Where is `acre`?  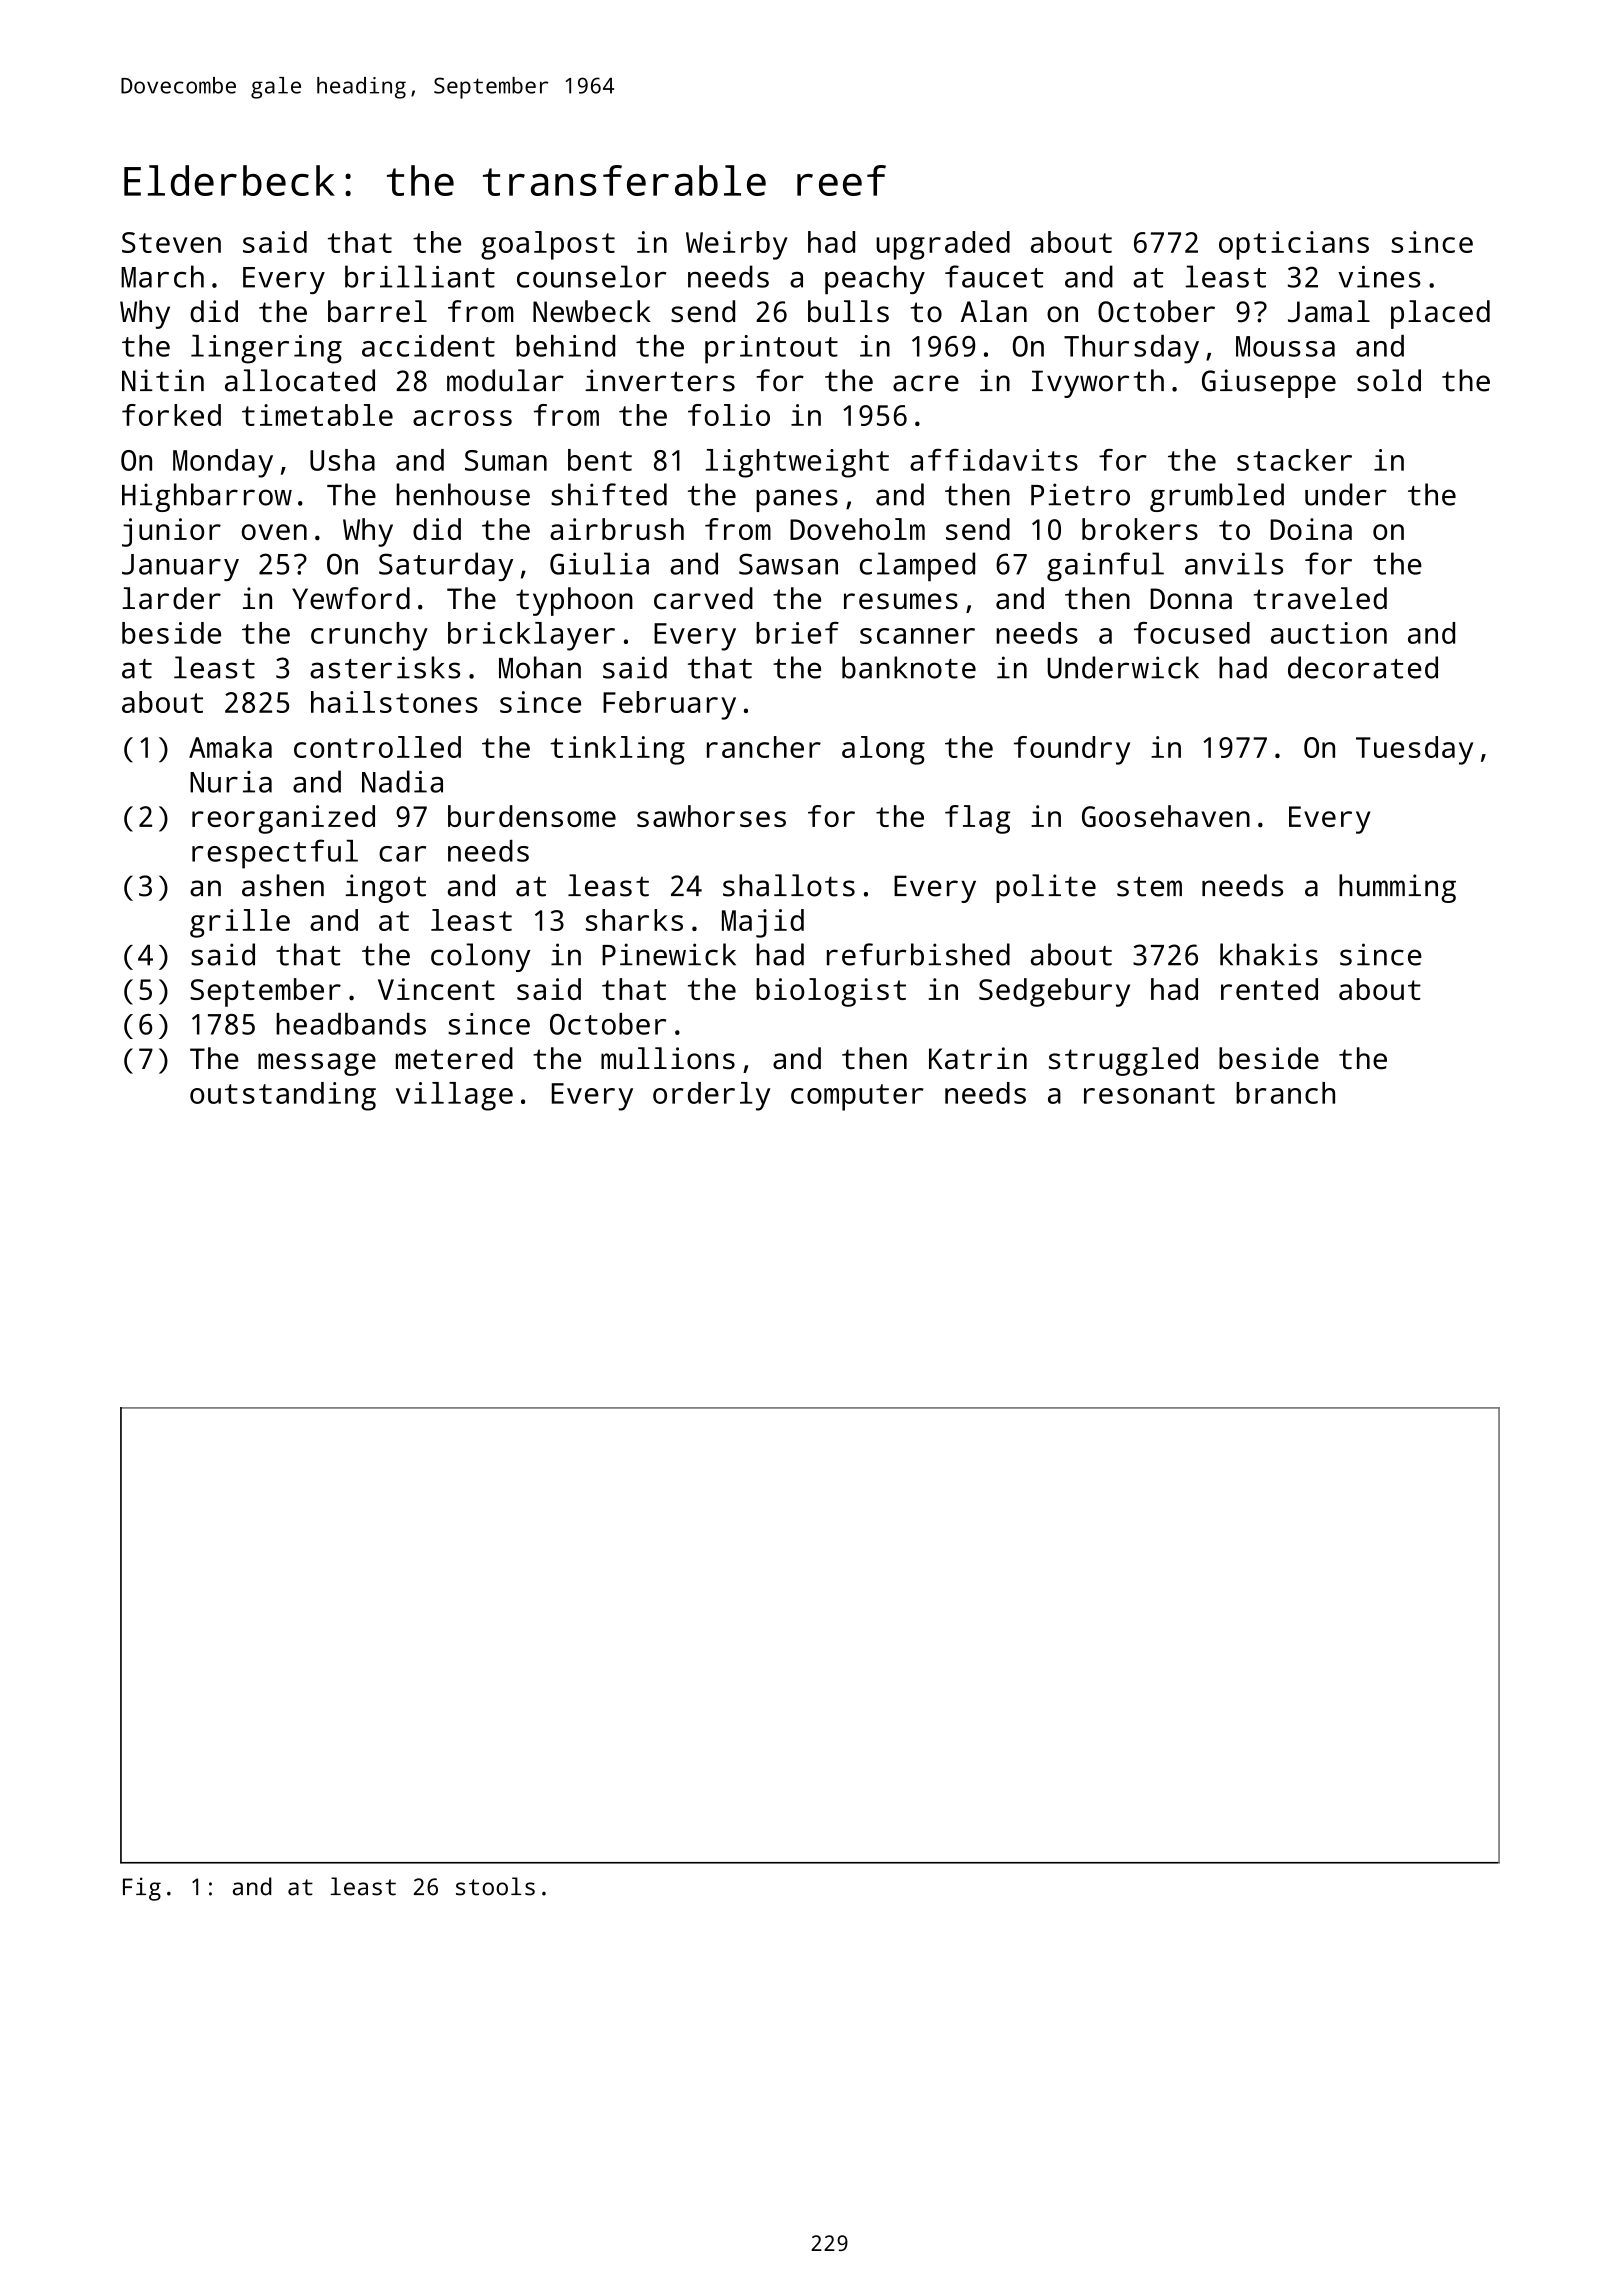
acre is located at coordinates (926, 383).
